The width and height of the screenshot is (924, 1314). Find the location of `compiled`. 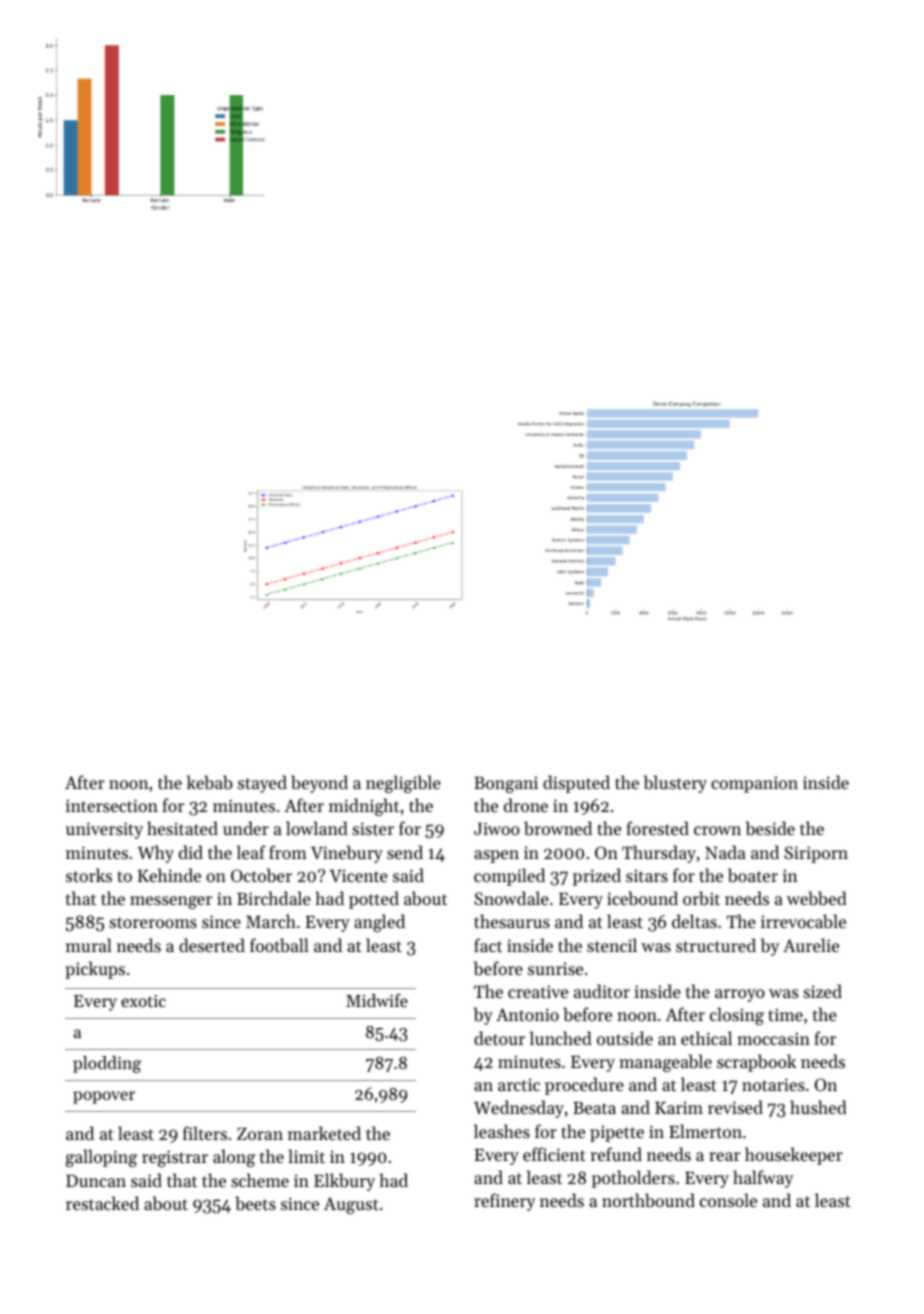

compiled is located at coordinates (509, 877).
